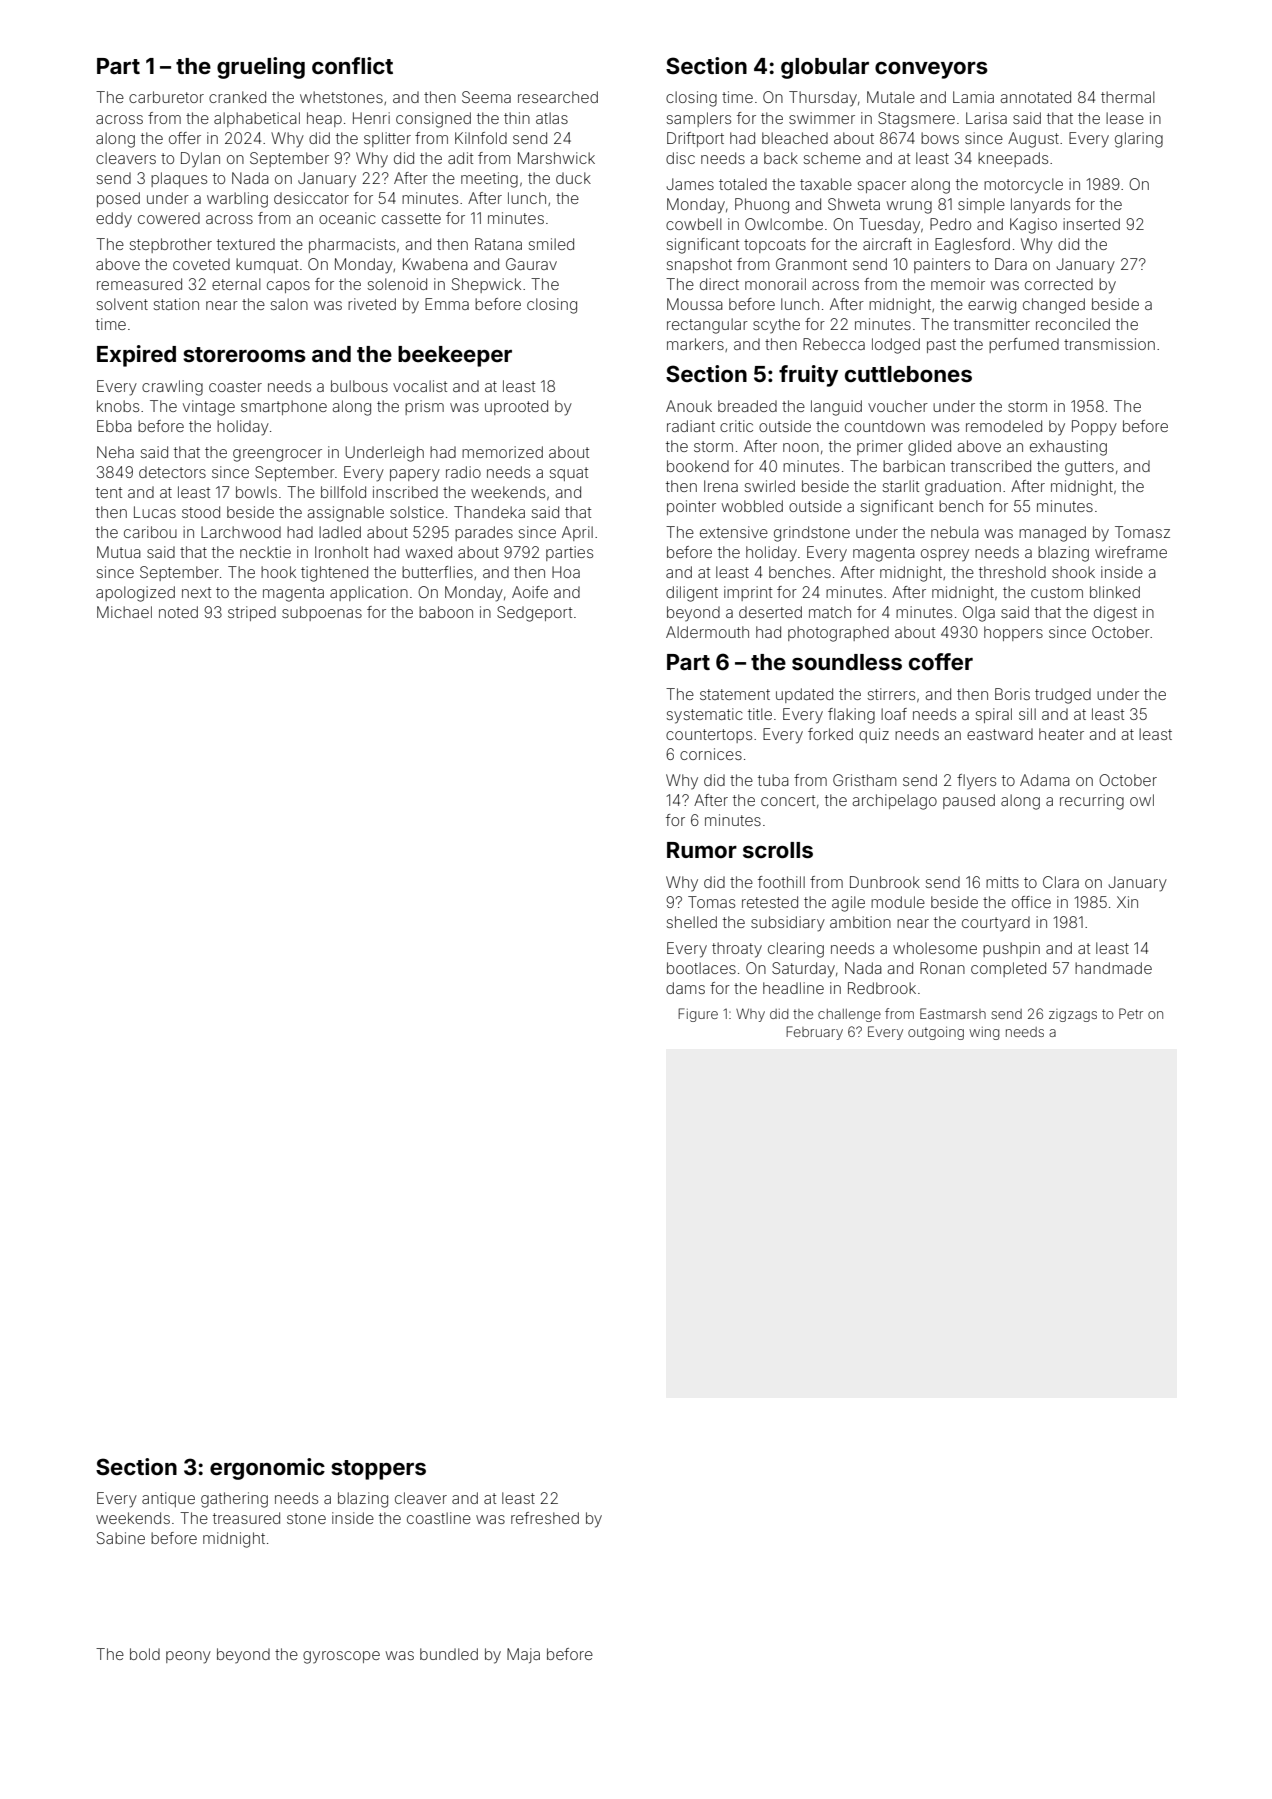  Describe the element at coordinates (176, 304) in the screenshot. I see `station` at that location.
